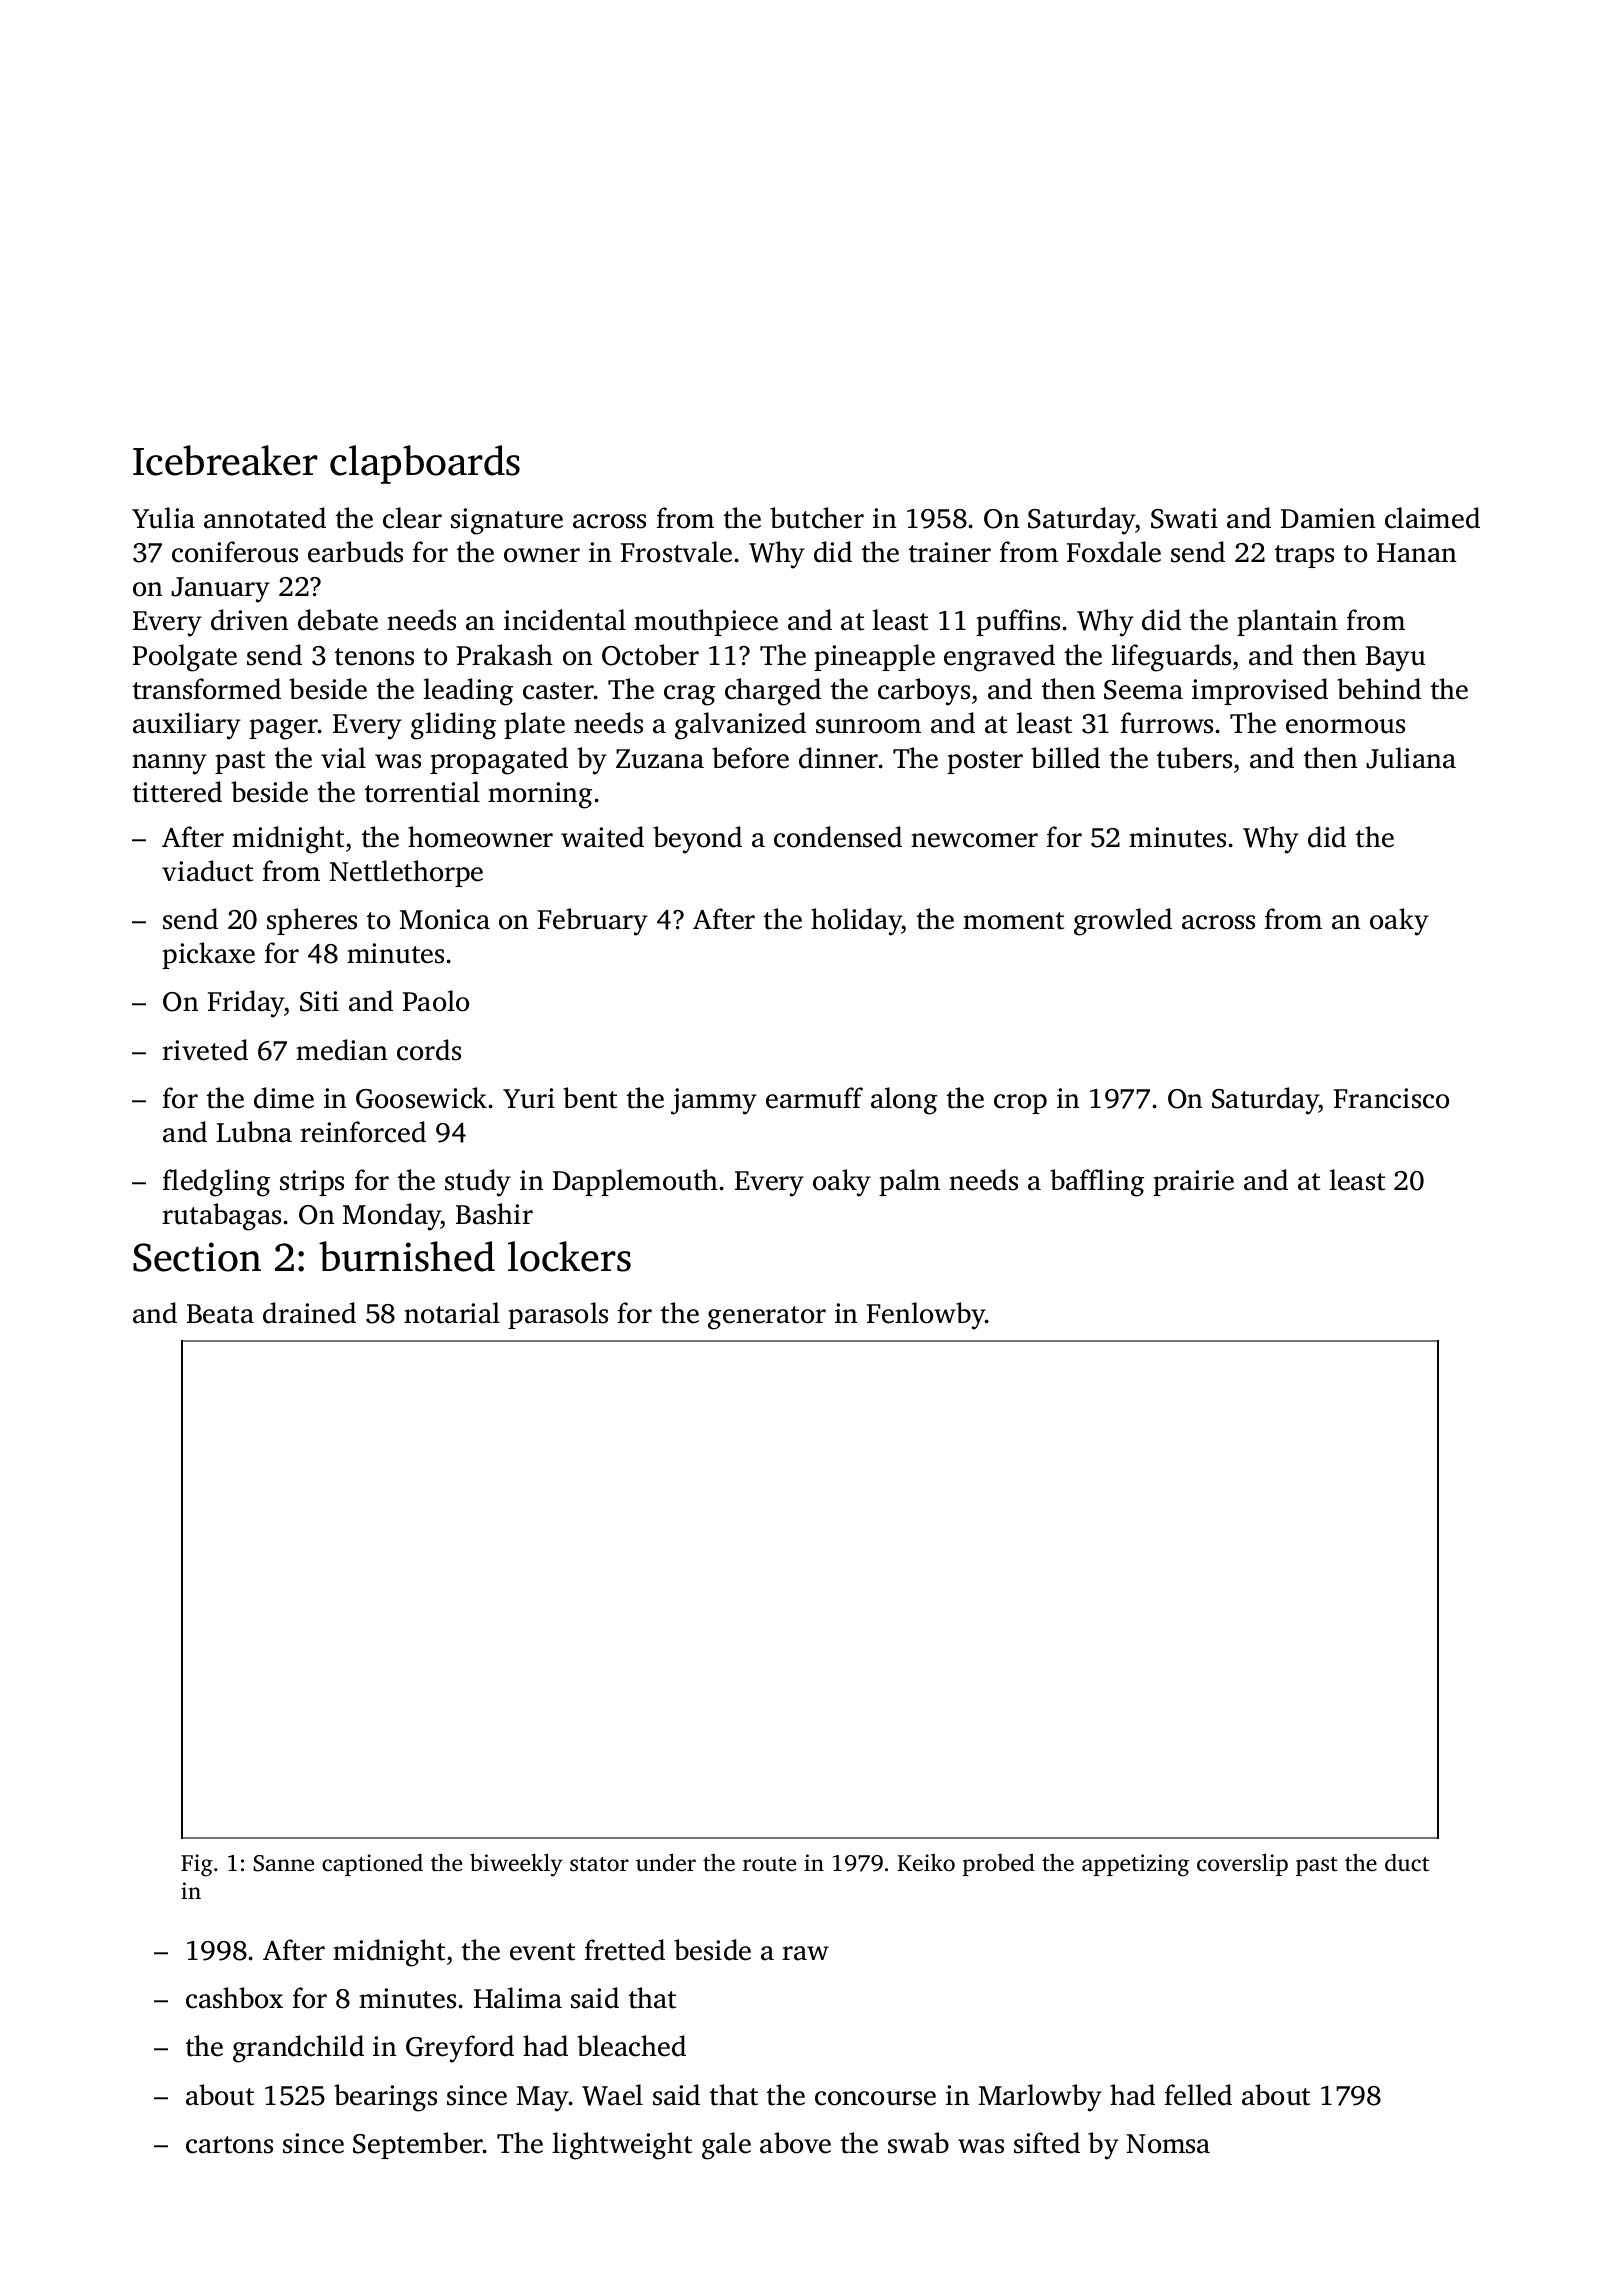 The height and width of the screenshot is (2292, 1620). I want to click on Swati, so click(1184, 518).
